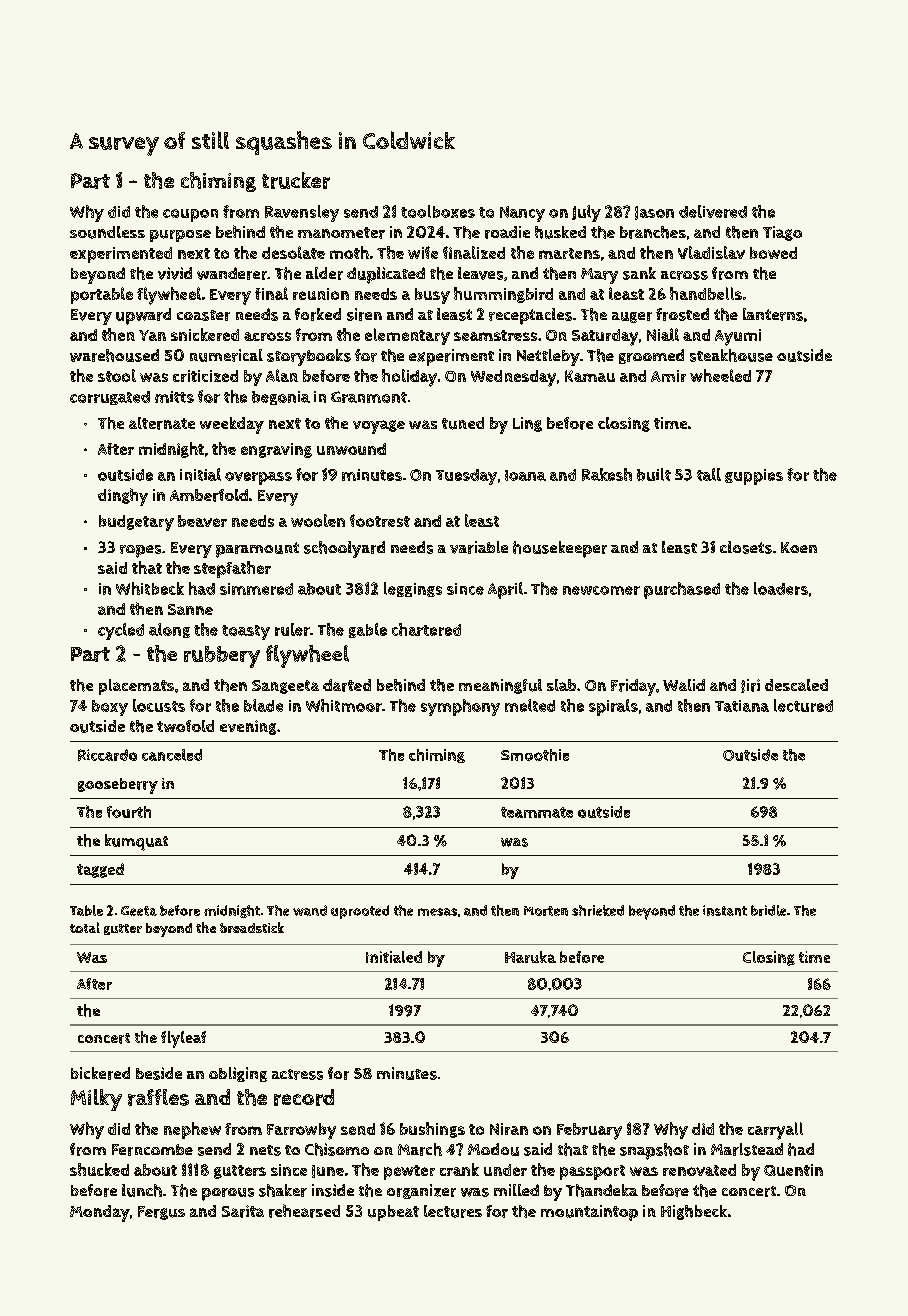 The width and height of the screenshot is (908, 1316). What do you see at coordinates (304, 1211) in the screenshot?
I see `rehearsed` at bounding box center [304, 1211].
